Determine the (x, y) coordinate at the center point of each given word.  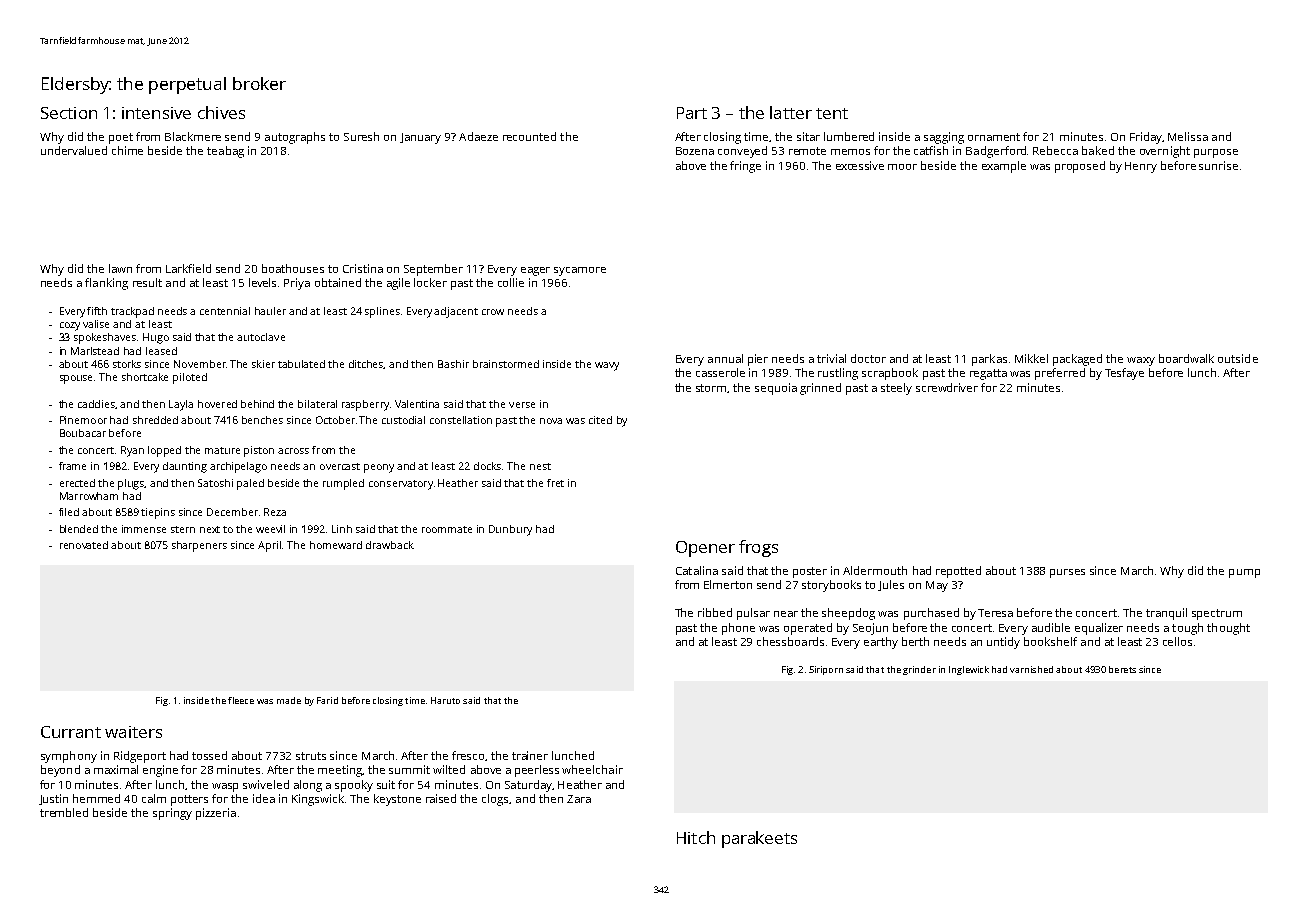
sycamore (580, 271)
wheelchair (592, 769)
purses (1067, 573)
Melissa (1188, 136)
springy (172, 814)
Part (692, 113)
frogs (758, 548)
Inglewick (969, 670)
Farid (327, 700)
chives (221, 112)
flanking (106, 284)
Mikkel (1031, 358)
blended (79, 529)
